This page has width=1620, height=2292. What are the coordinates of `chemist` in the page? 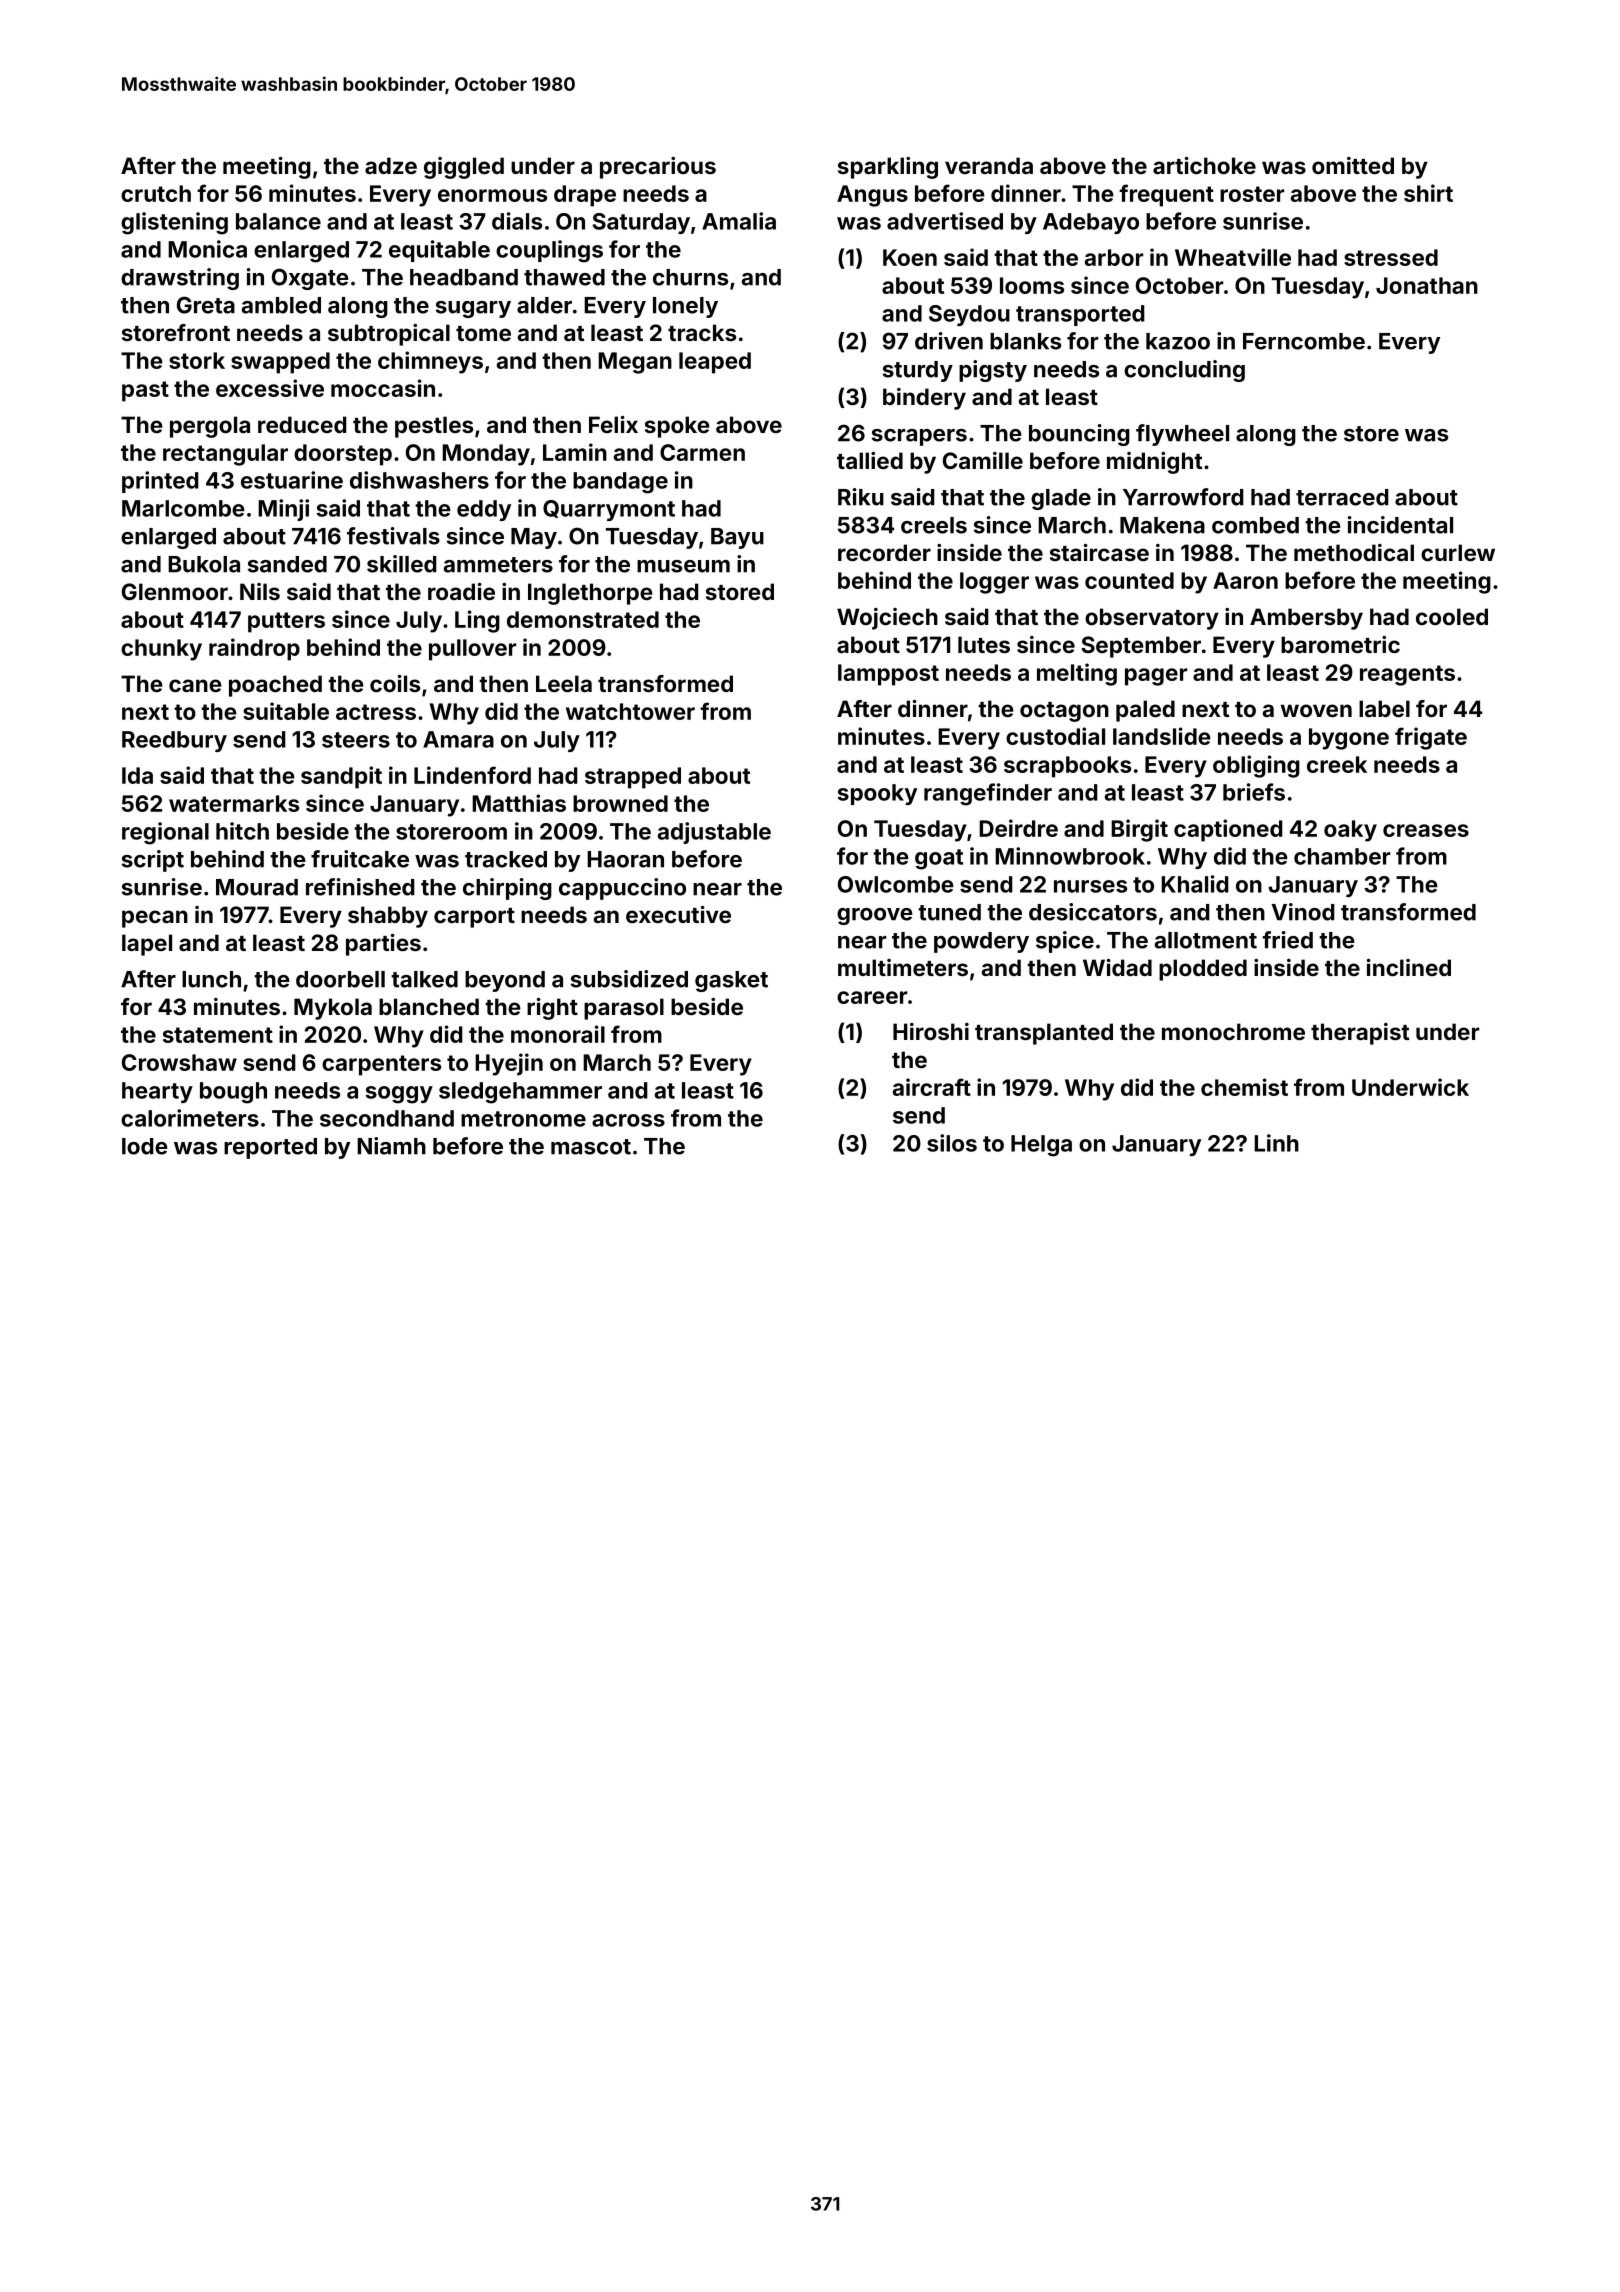 It's located at (1244, 1087).
